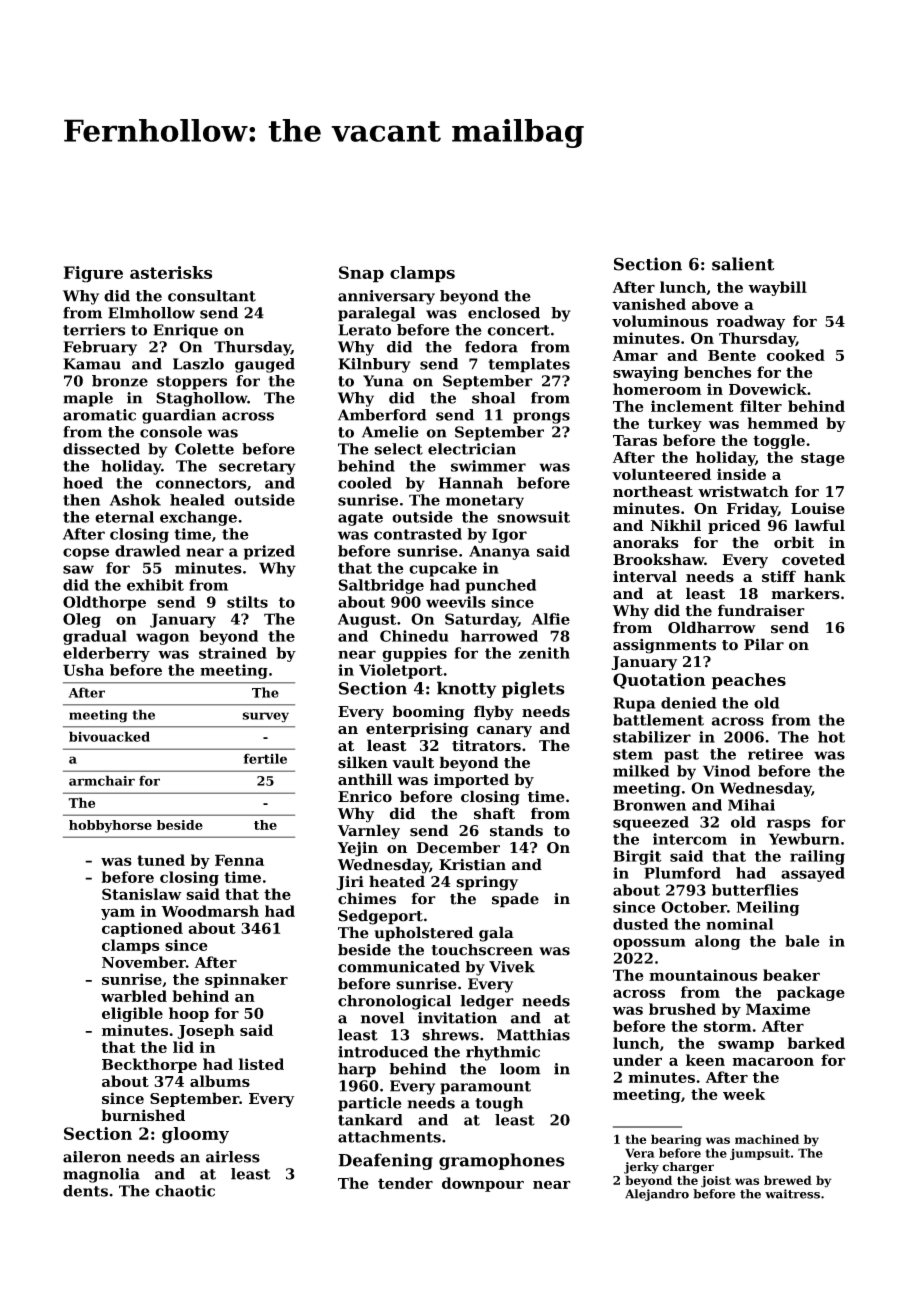  What do you see at coordinates (149, 1065) in the screenshot?
I see `Beckthorpe` at bounding box center [149, 1065].
